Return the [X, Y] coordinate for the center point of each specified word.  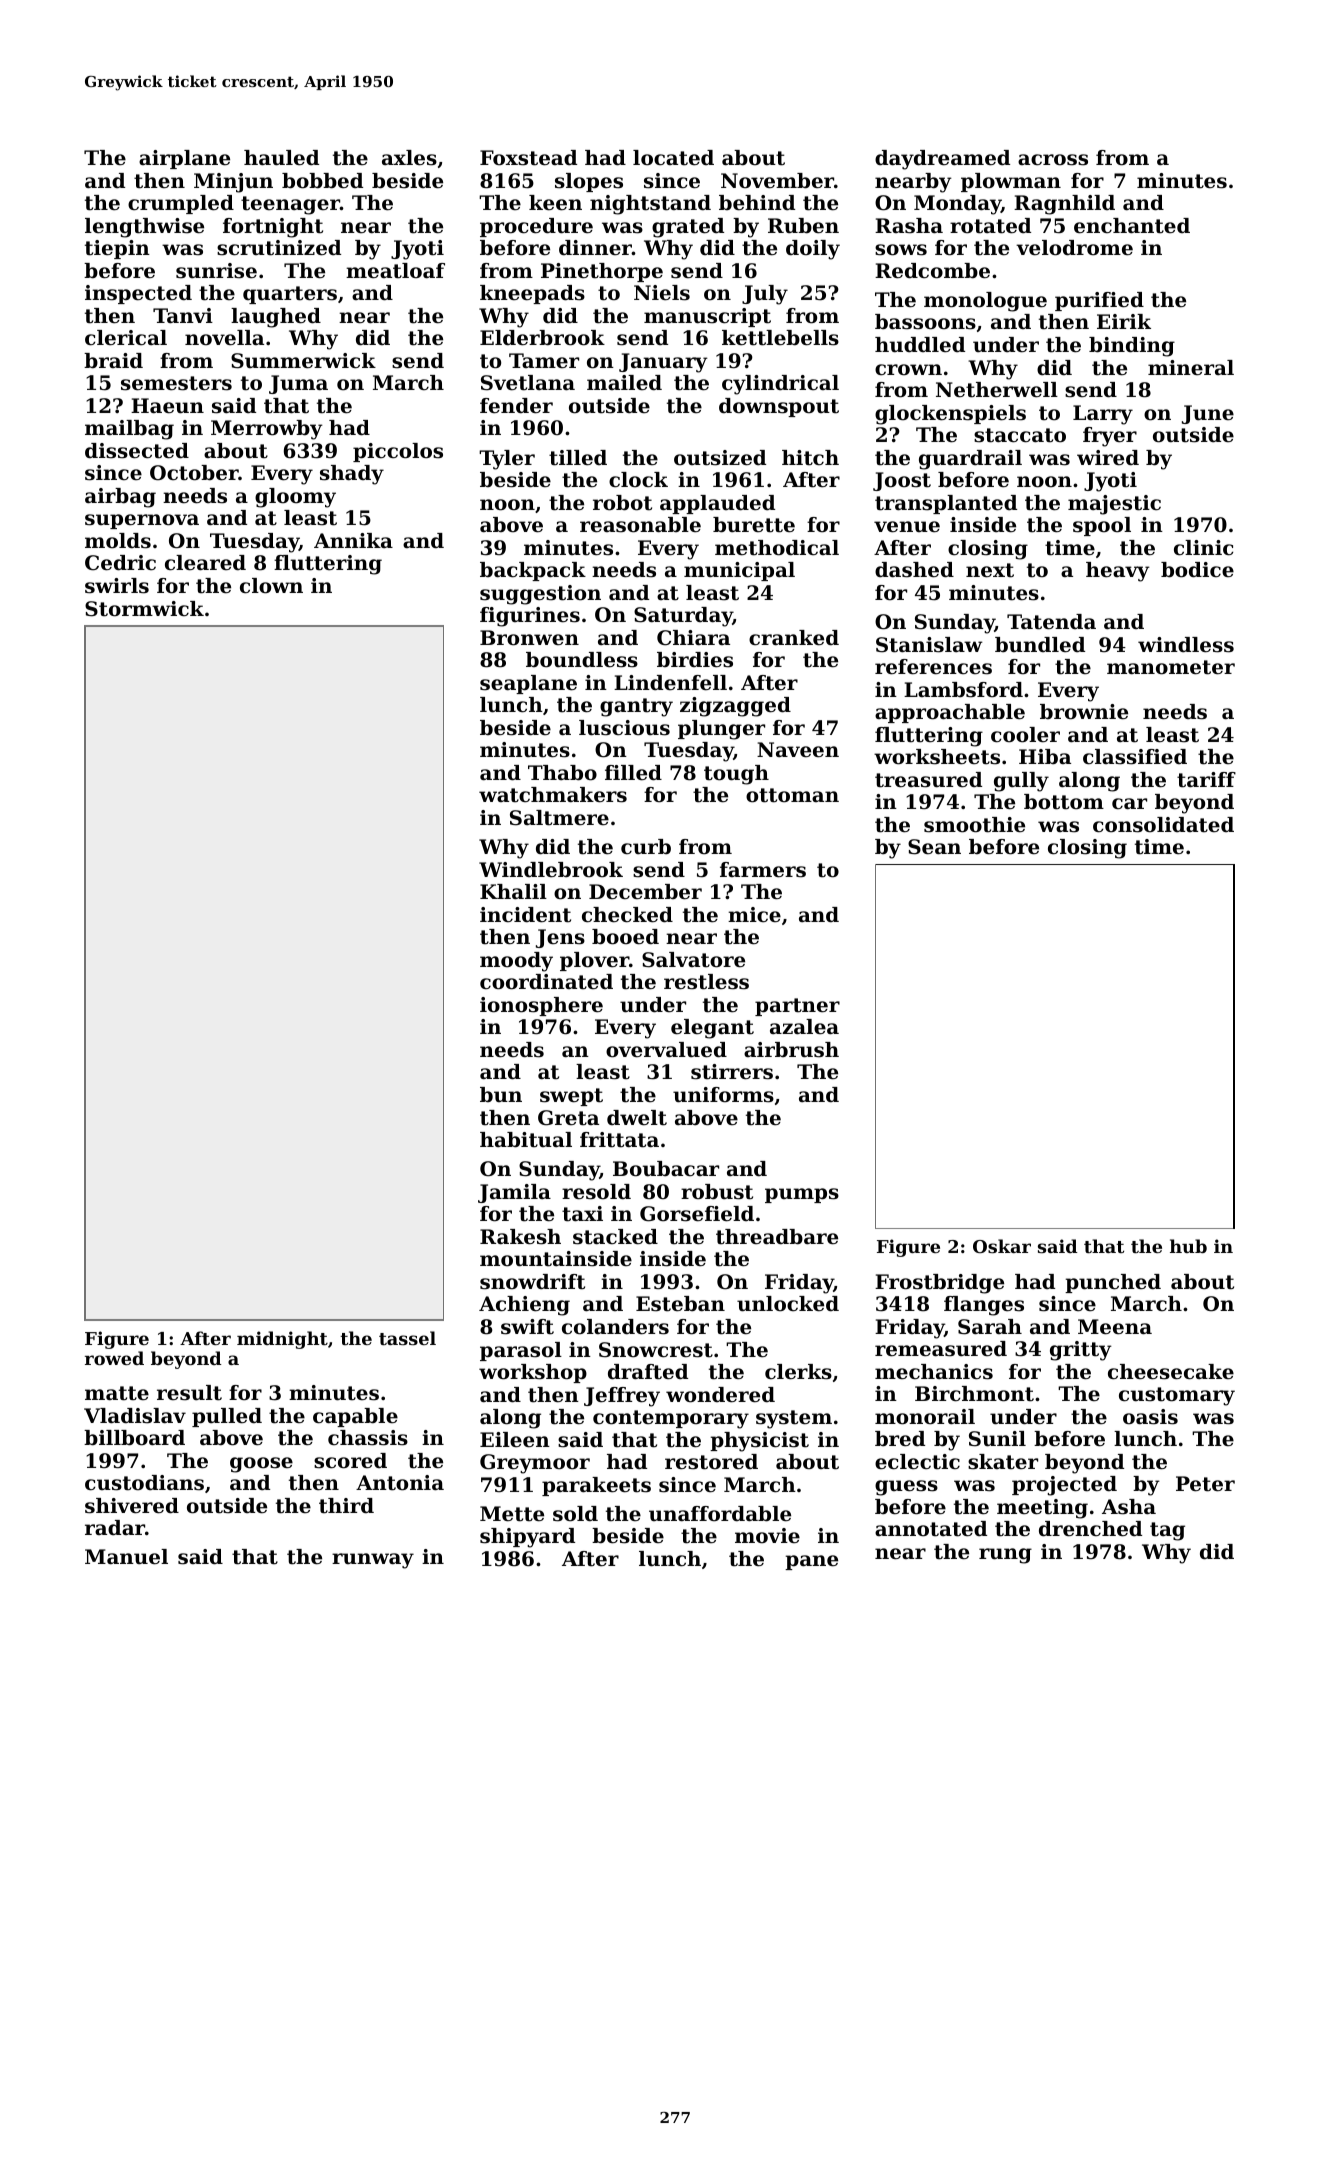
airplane [184, 159]
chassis [368, 1438]
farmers [763, 870]
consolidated [1163, 825]
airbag [120, 498]
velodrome [1074, 248]
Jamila [514, 1193]
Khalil [513, 892]
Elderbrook [542, 338]
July [765, 295]
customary [1177, 1396]
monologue [985, 302]
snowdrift [532, 1282]
